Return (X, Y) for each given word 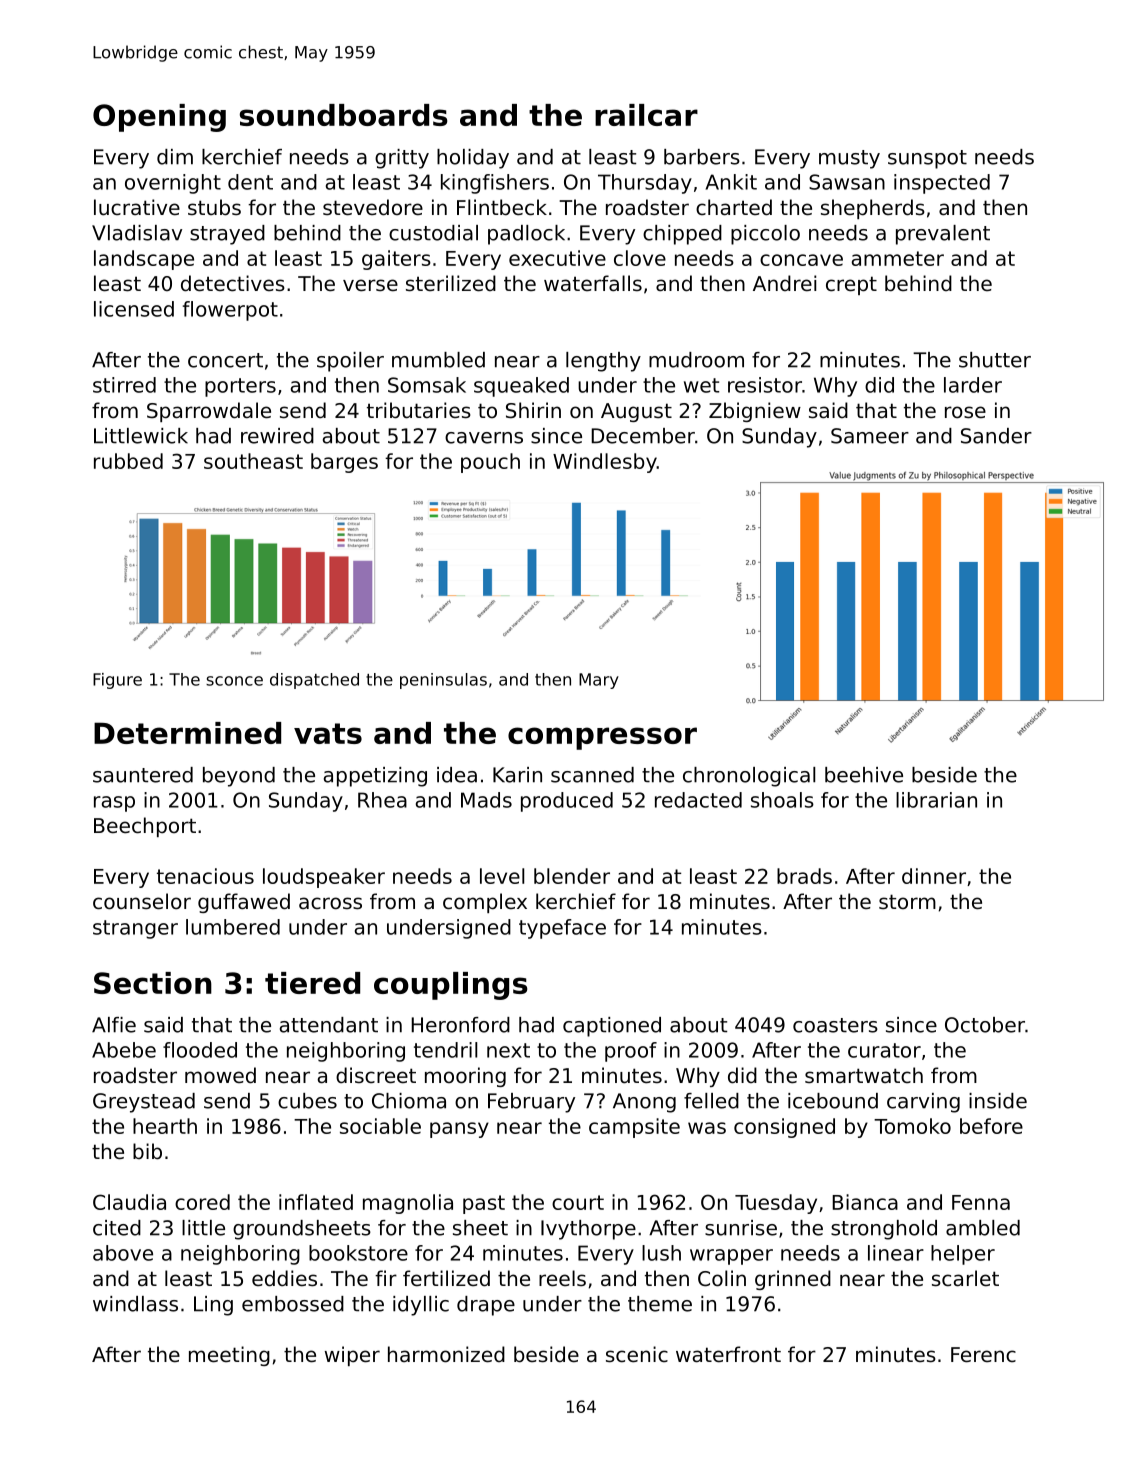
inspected (942, 184)
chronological (749, 777)
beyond (239, 777)
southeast (253, 461)
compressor (602, 738)
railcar (646, 115)
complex (485, 903)
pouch (490, 463)
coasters (835, 1025)
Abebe (124, 1050)
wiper (352, 1356)
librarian (936, 800)
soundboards (344, 115)
